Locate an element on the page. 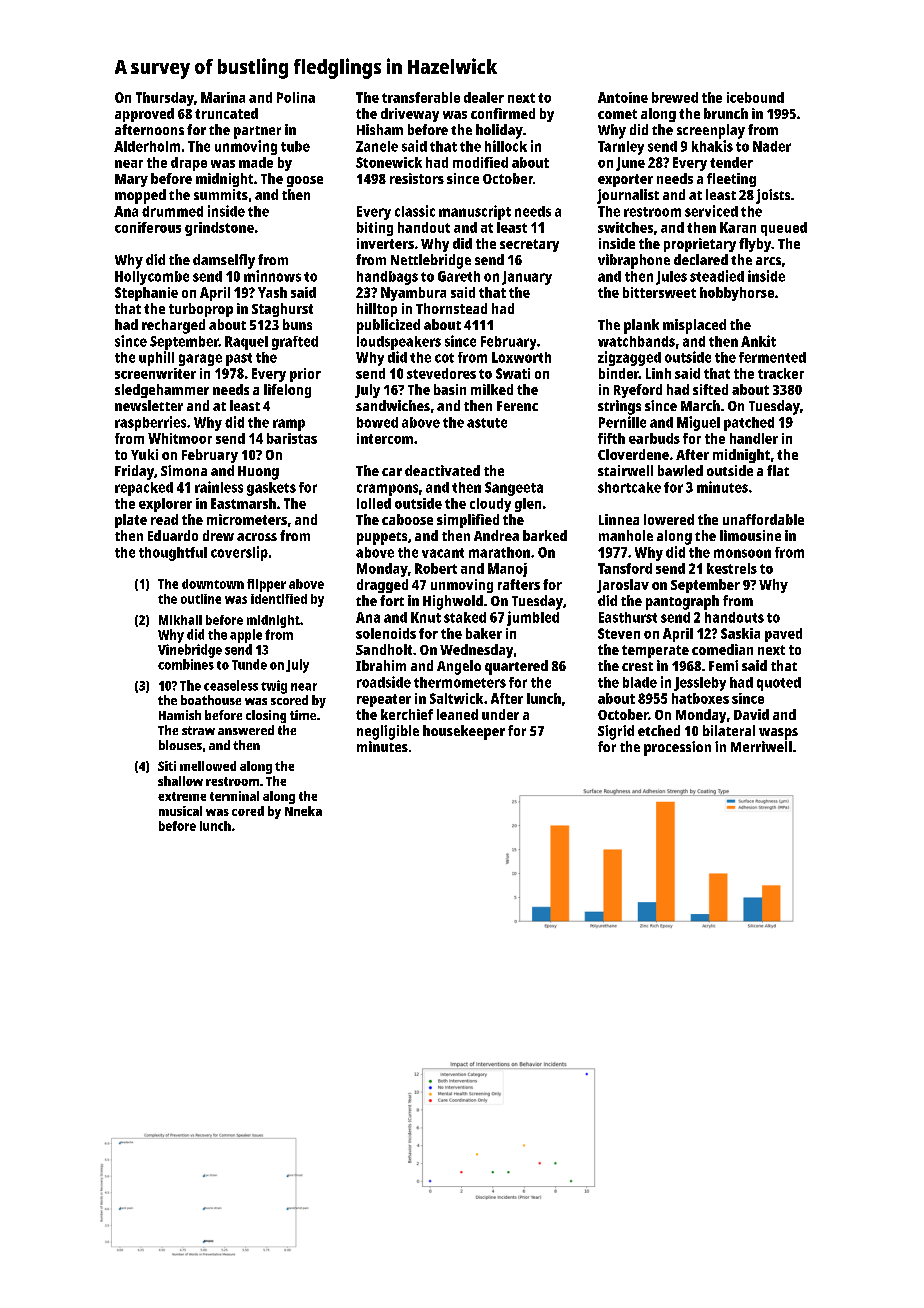  dealer is located at coordinates (484, 97).
